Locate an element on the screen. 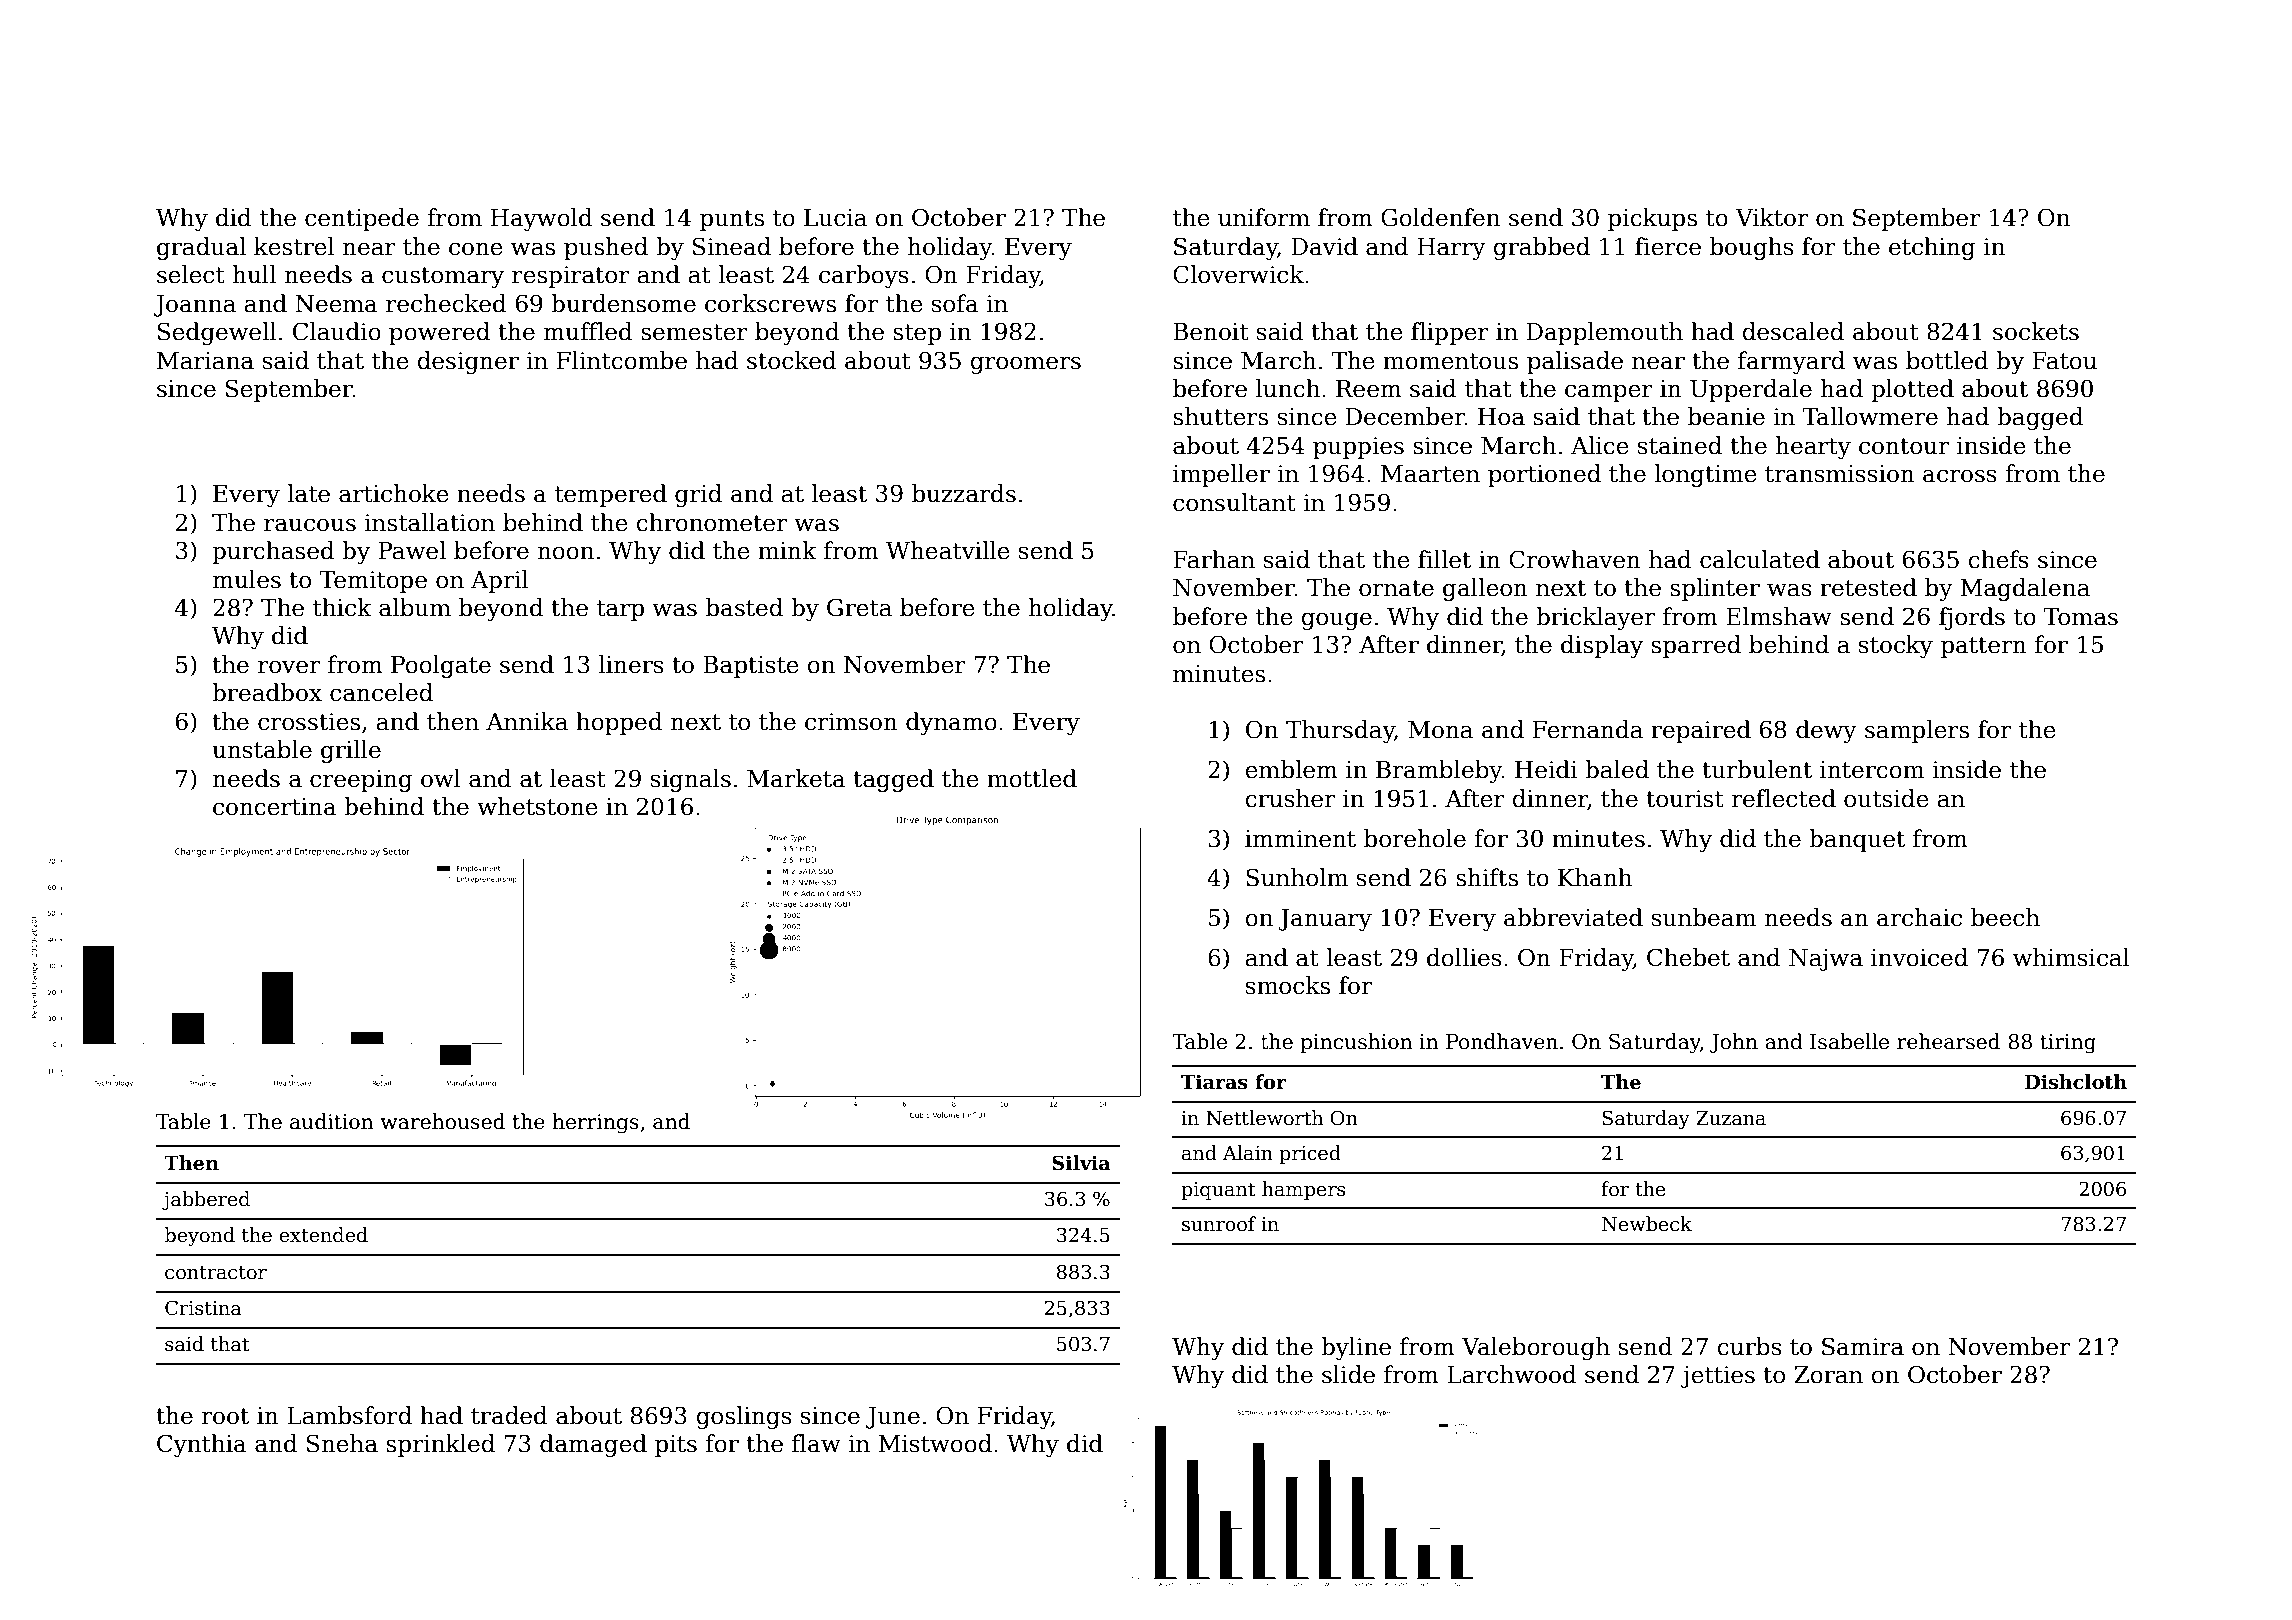 The image size is (2292, 1620). Viktor is located at coordinates (1771, 217).
